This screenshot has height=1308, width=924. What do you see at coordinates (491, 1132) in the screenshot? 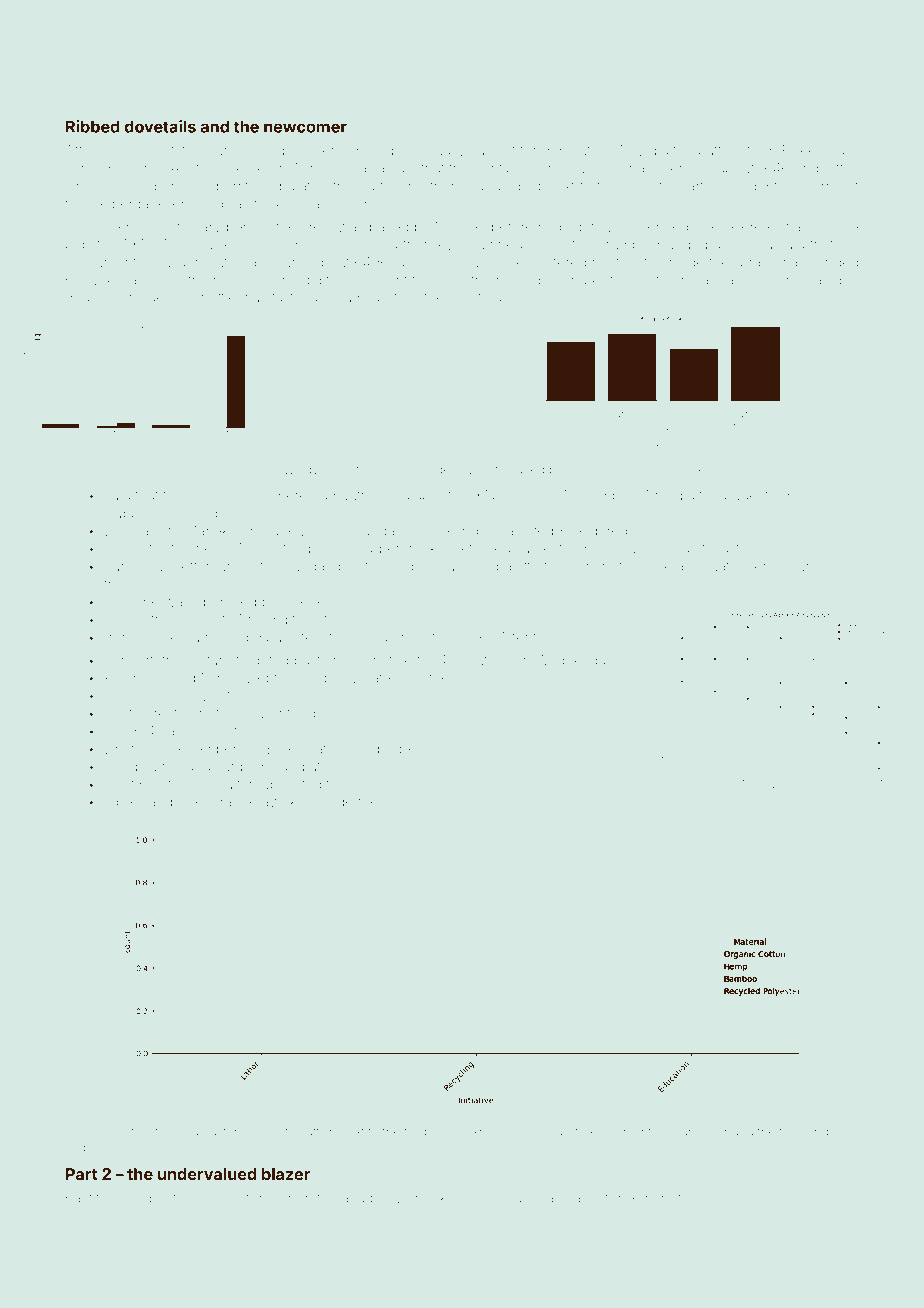
I see `exhibited` at bounding box center [491, 1132].
